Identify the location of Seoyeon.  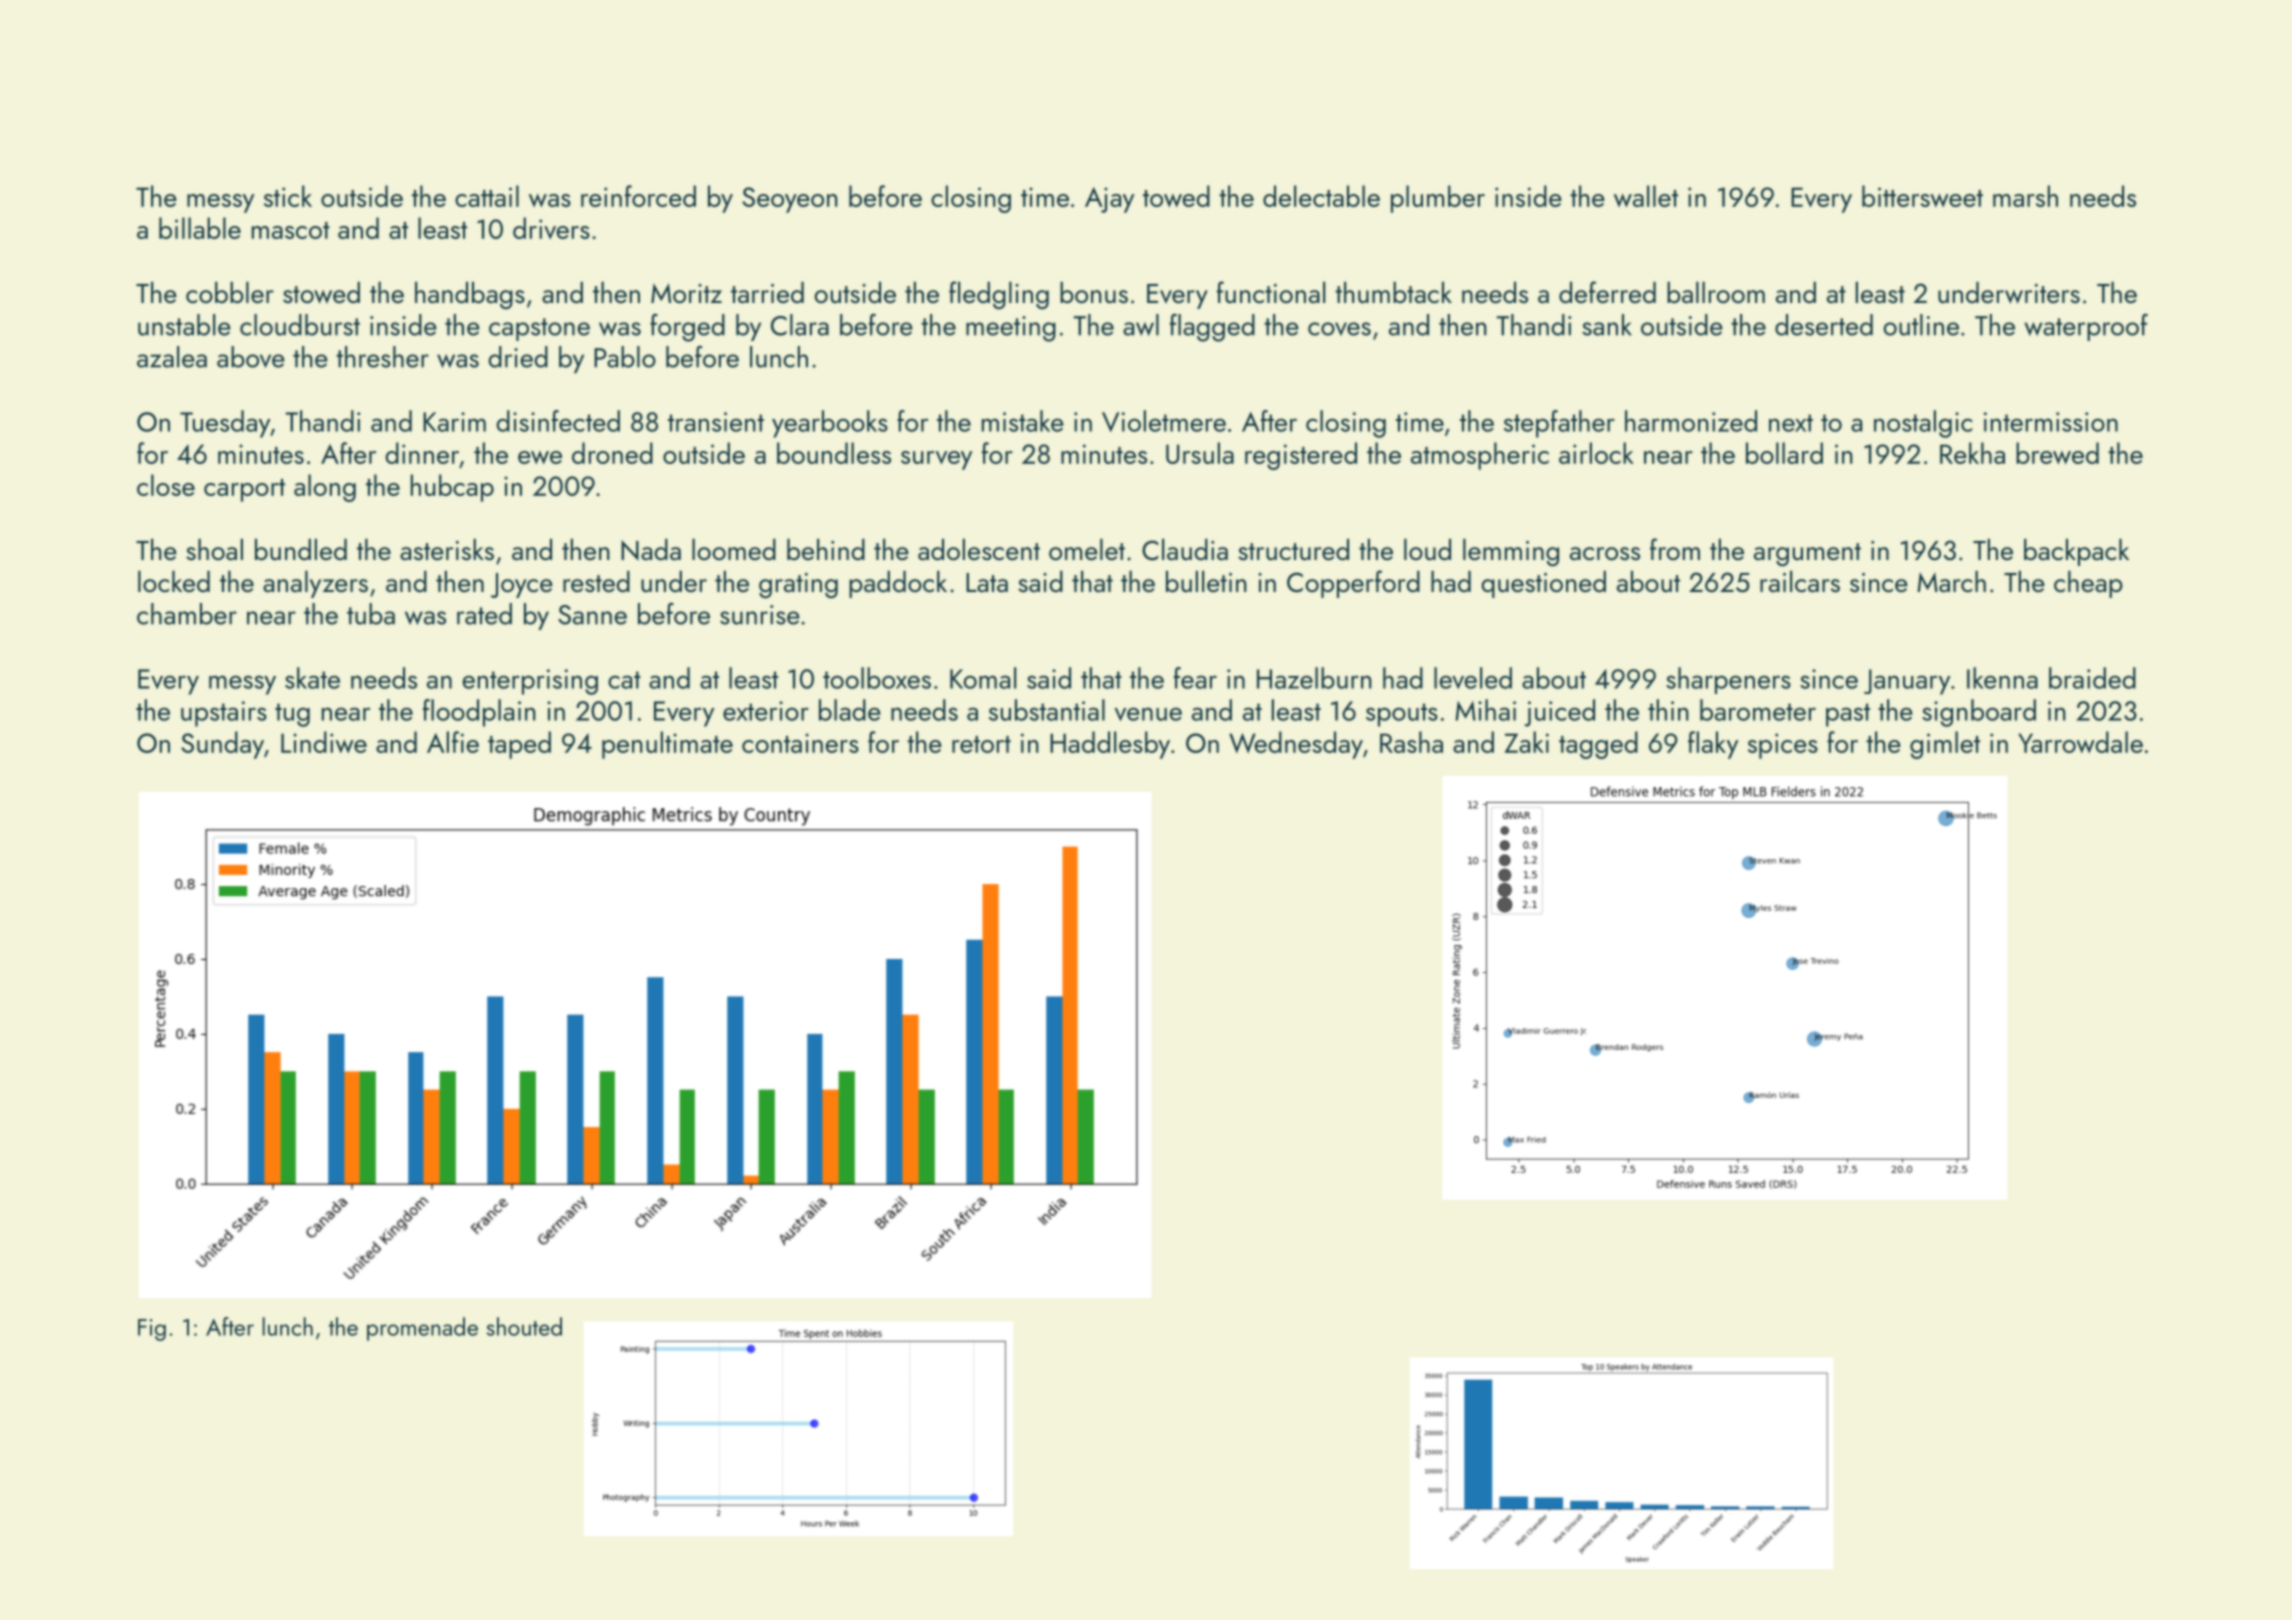
(790, 200).
